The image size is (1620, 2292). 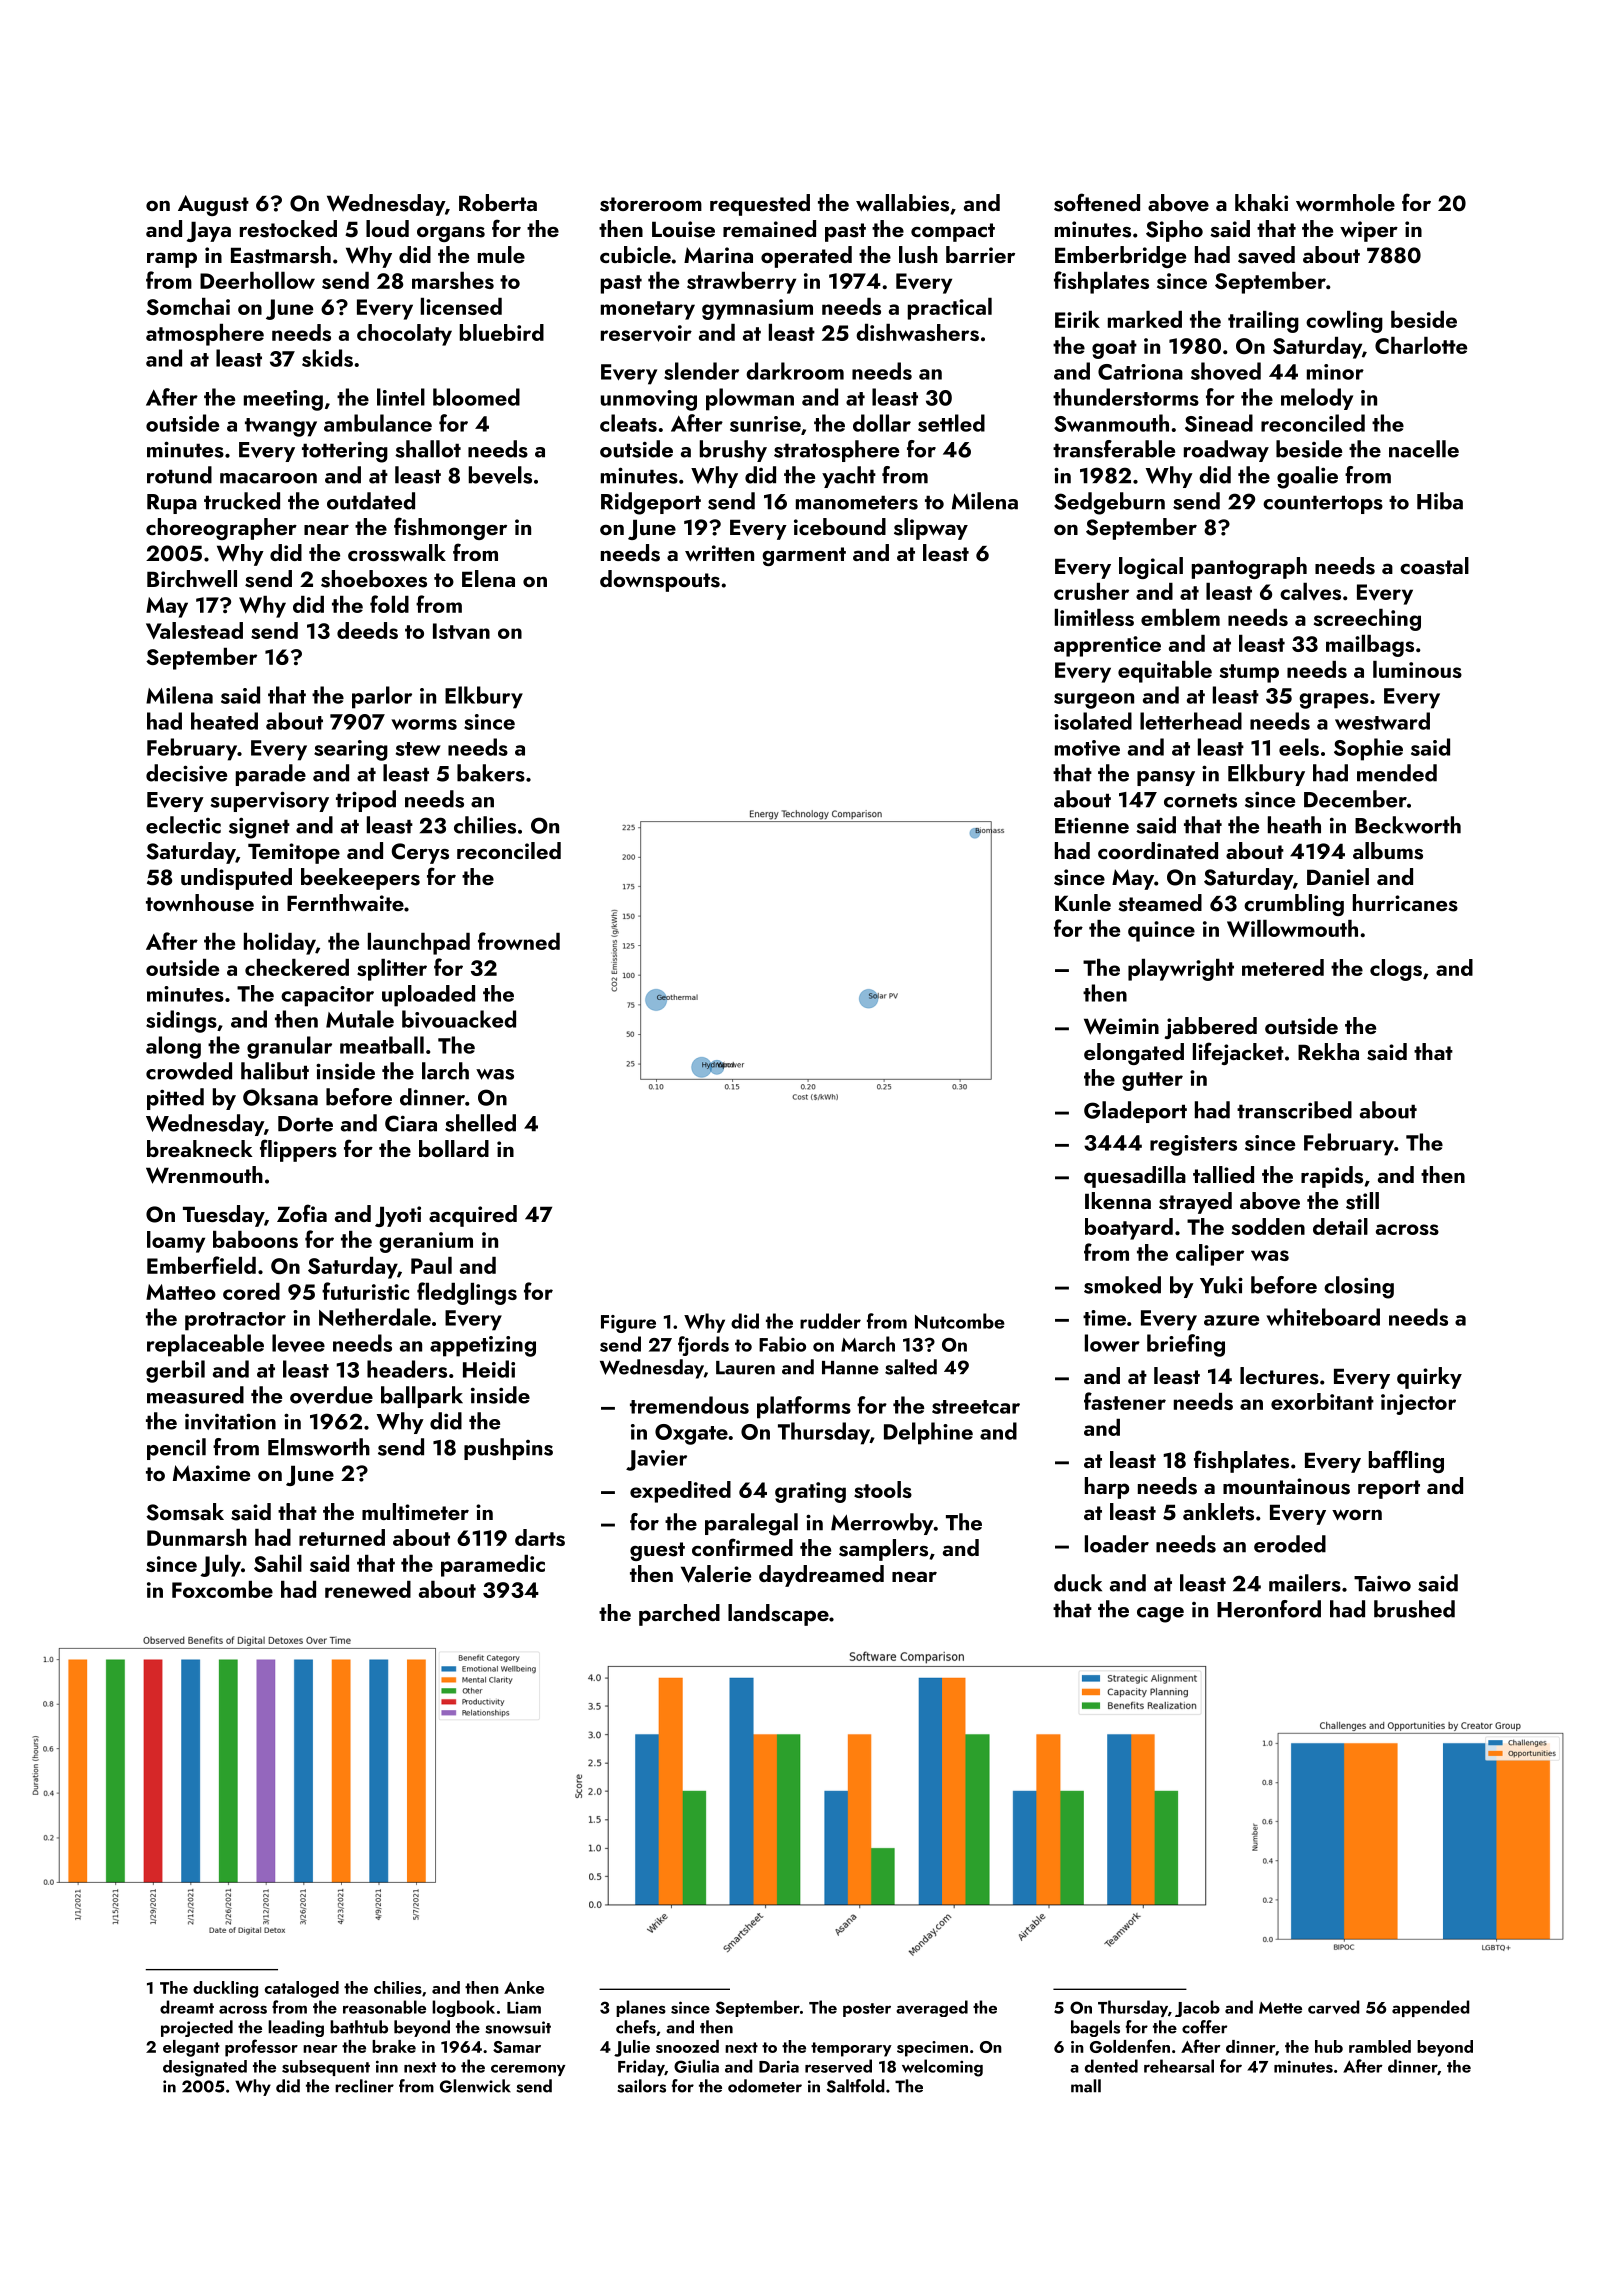 I want to click on chocolaty, so click(x=404, y=335).
